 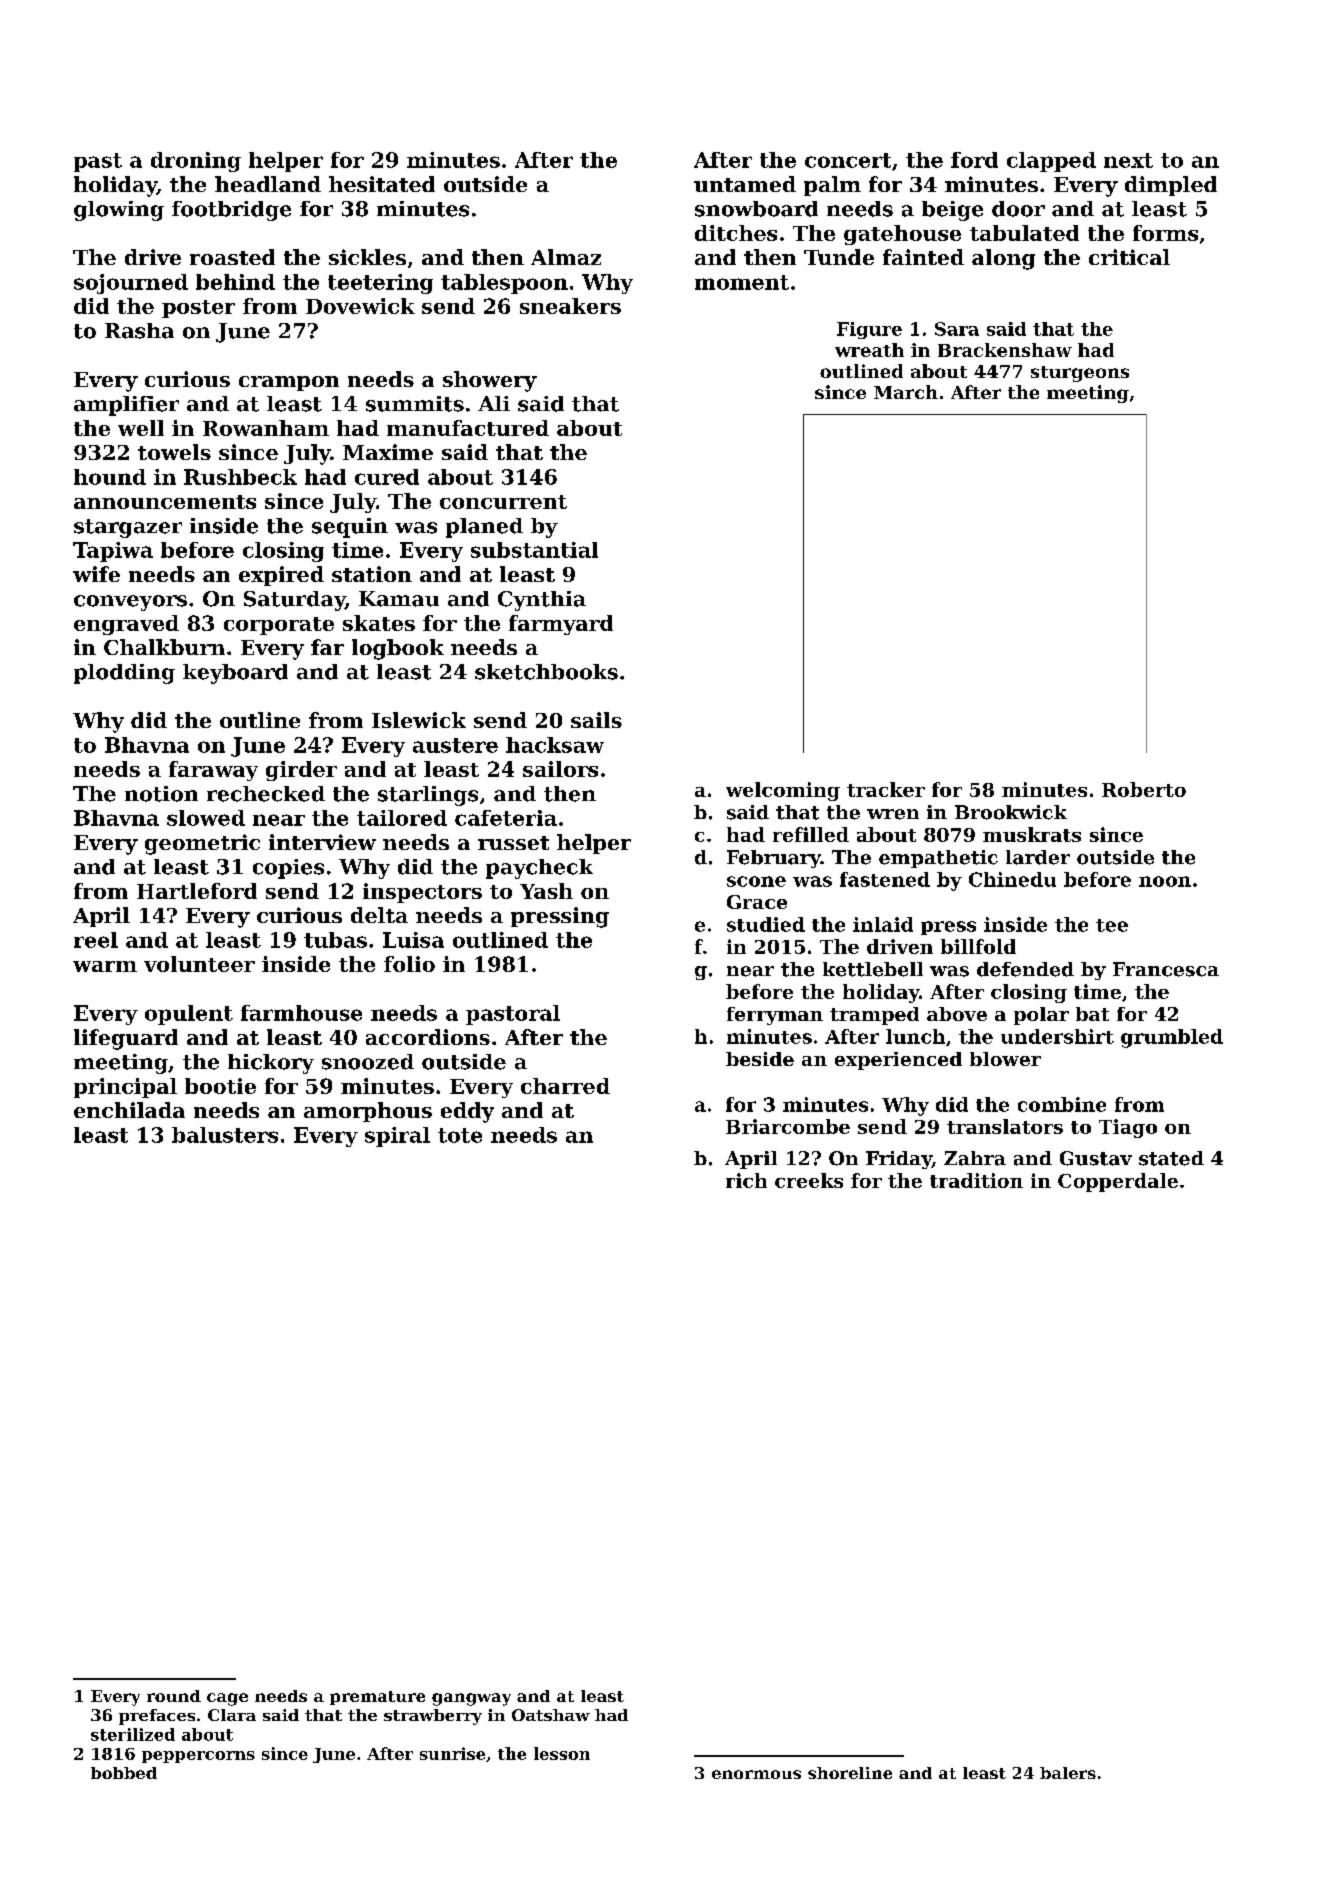 I want to click on March, so click(x=906, y=392).
